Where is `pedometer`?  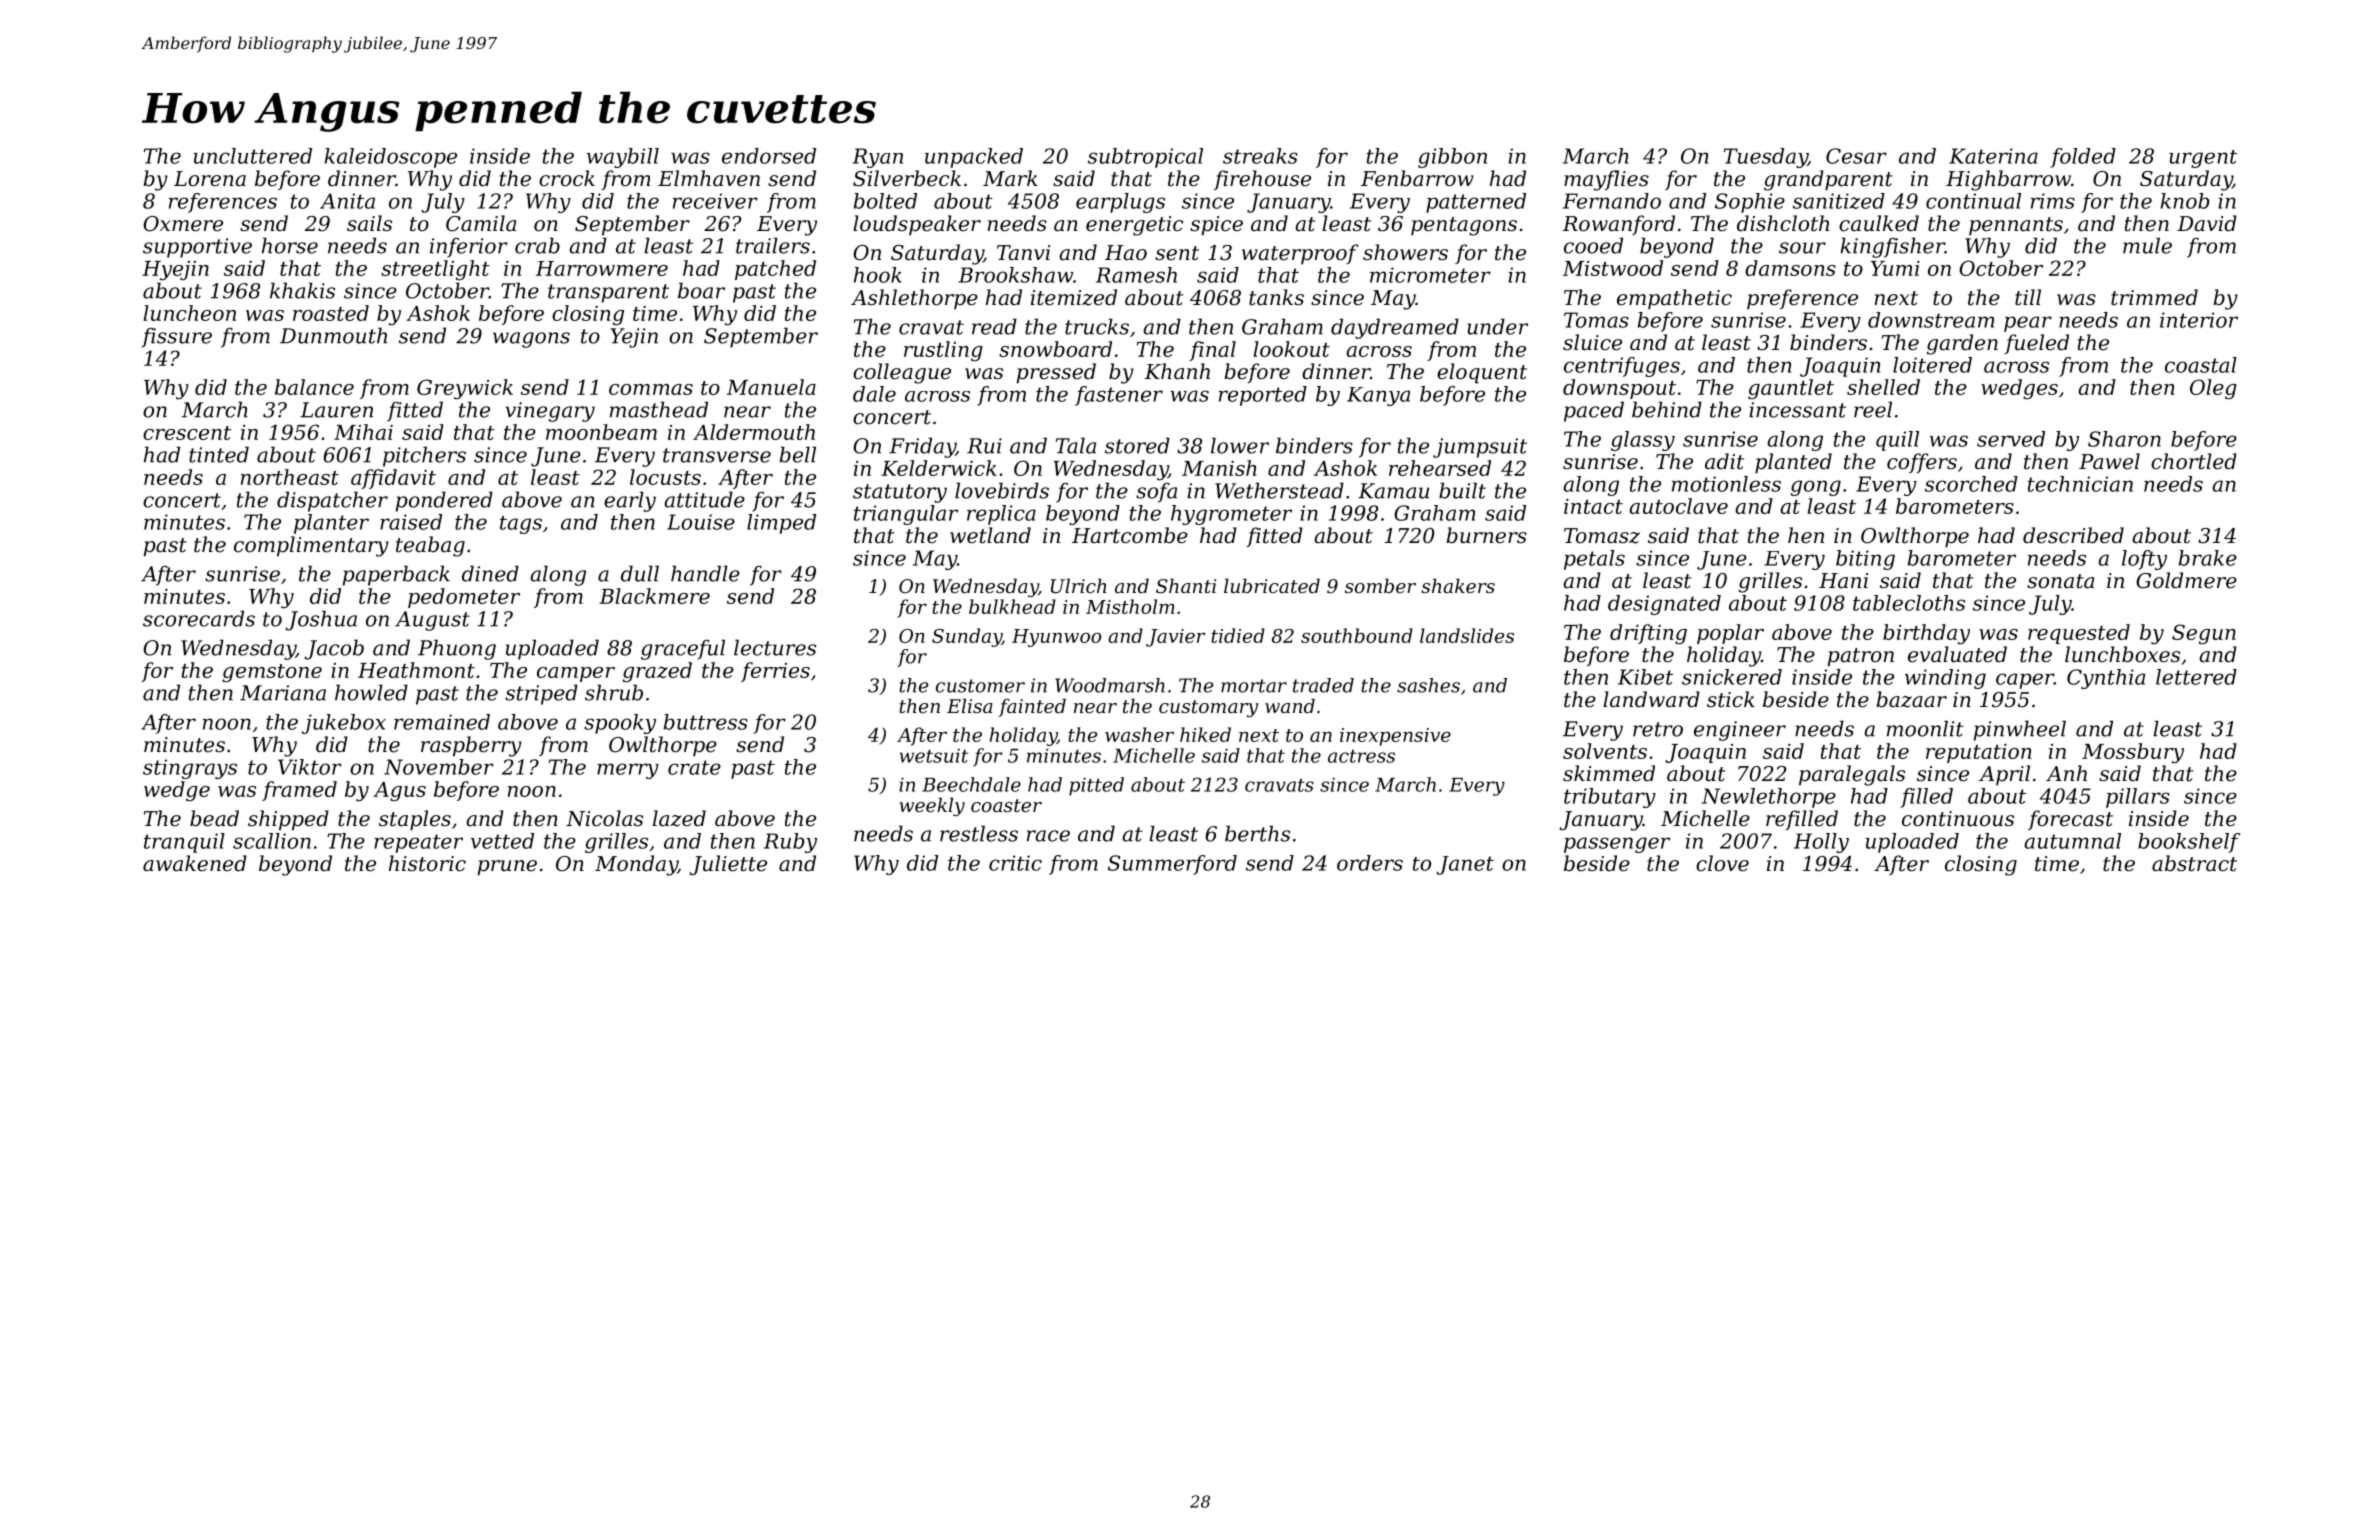
pedometer is located at coordinates (464, 598).
